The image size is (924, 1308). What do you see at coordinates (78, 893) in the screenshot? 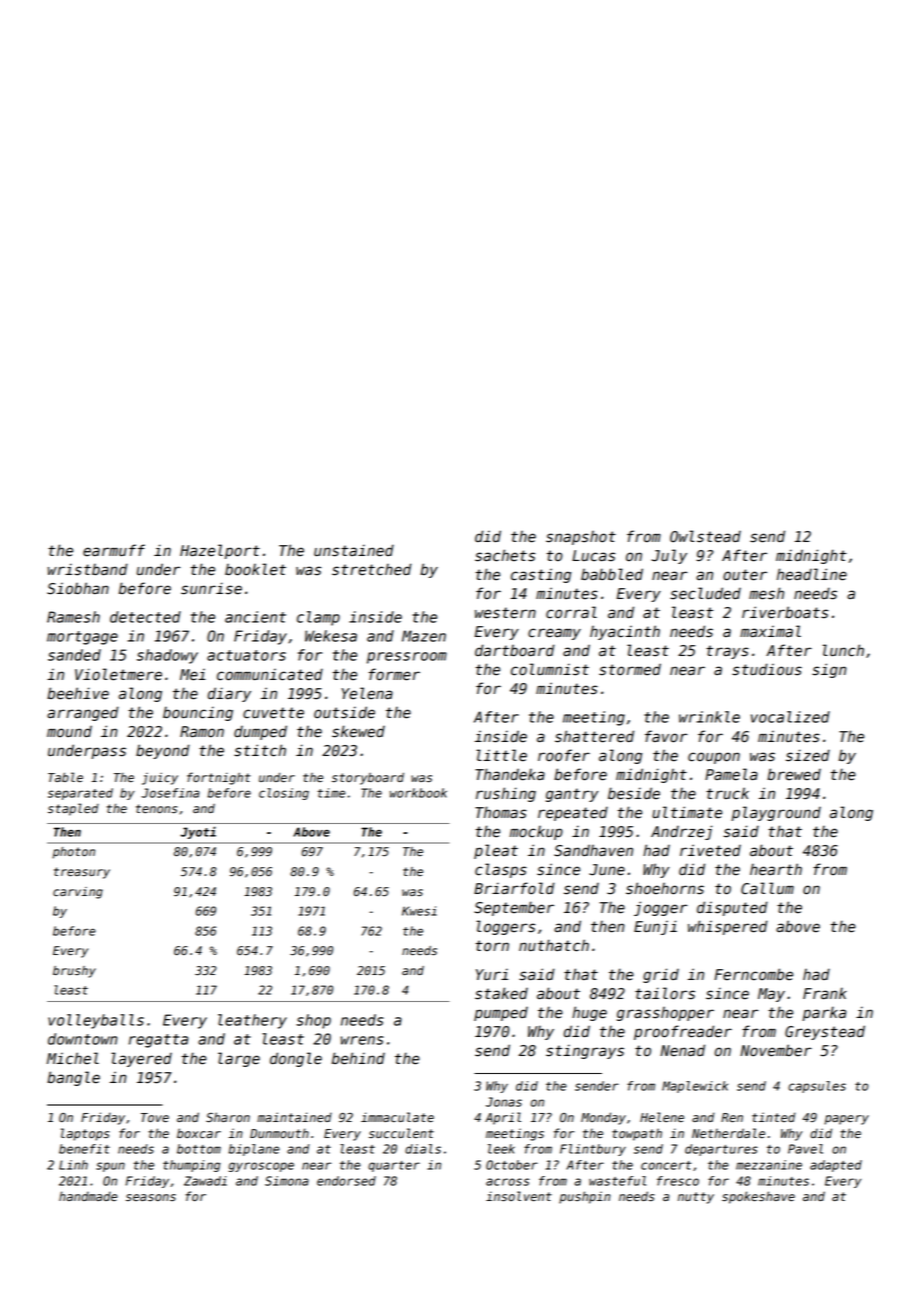
I see `carving` at bounding box center [78, 893].
